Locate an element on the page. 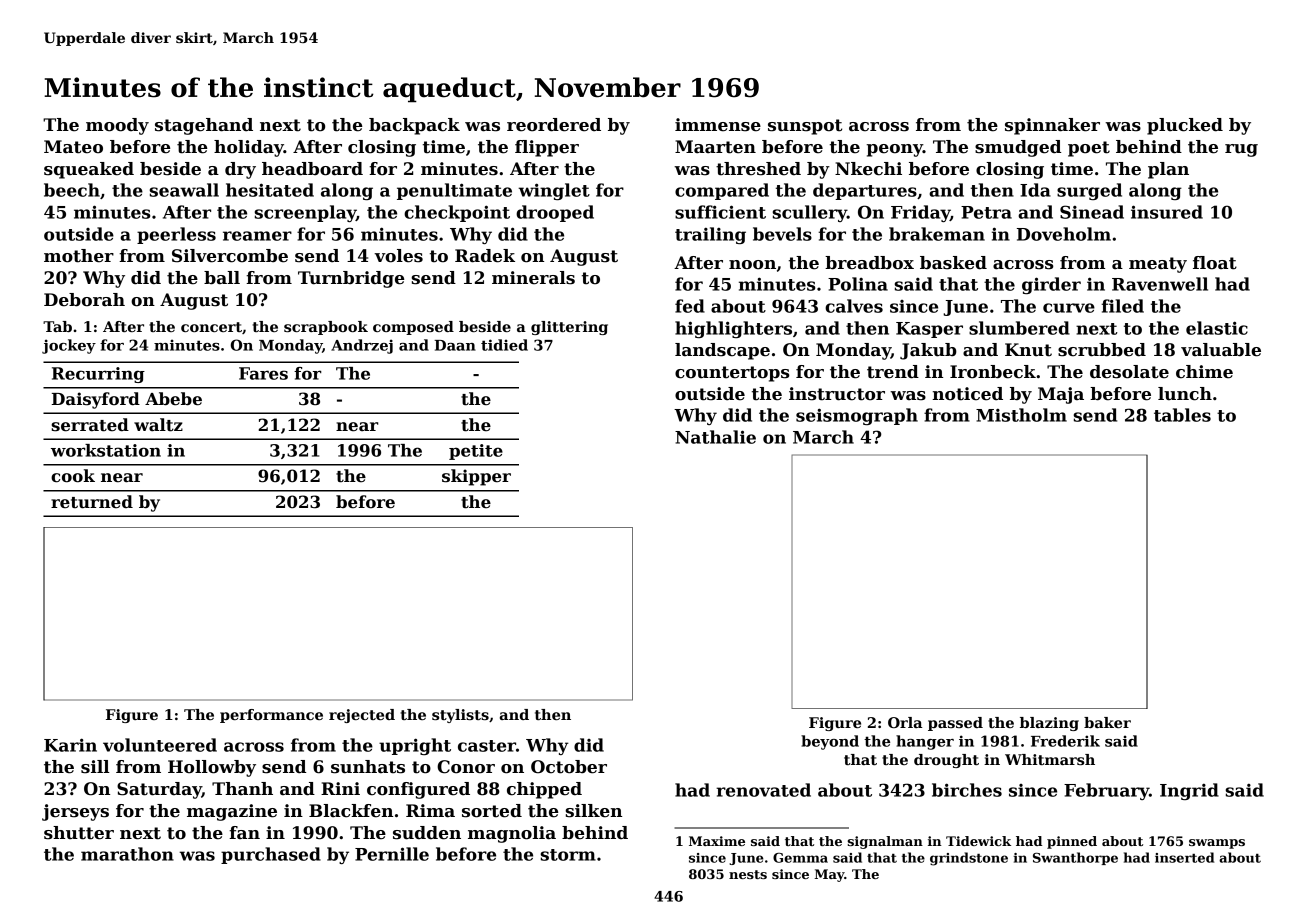  performance is located at coordinates (271, 716).
